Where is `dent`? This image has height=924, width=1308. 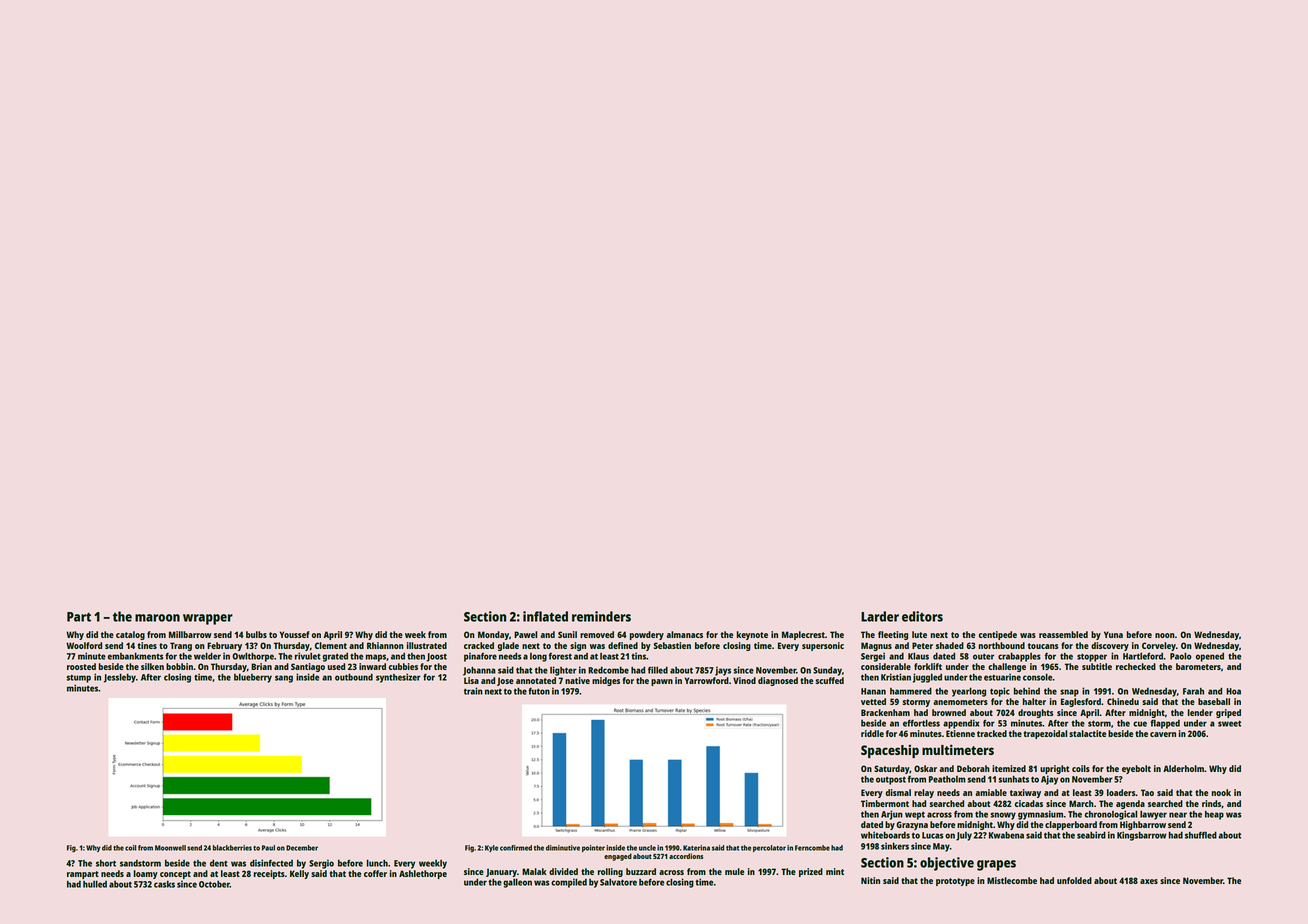
dent is located at coordinates (219, 863).
